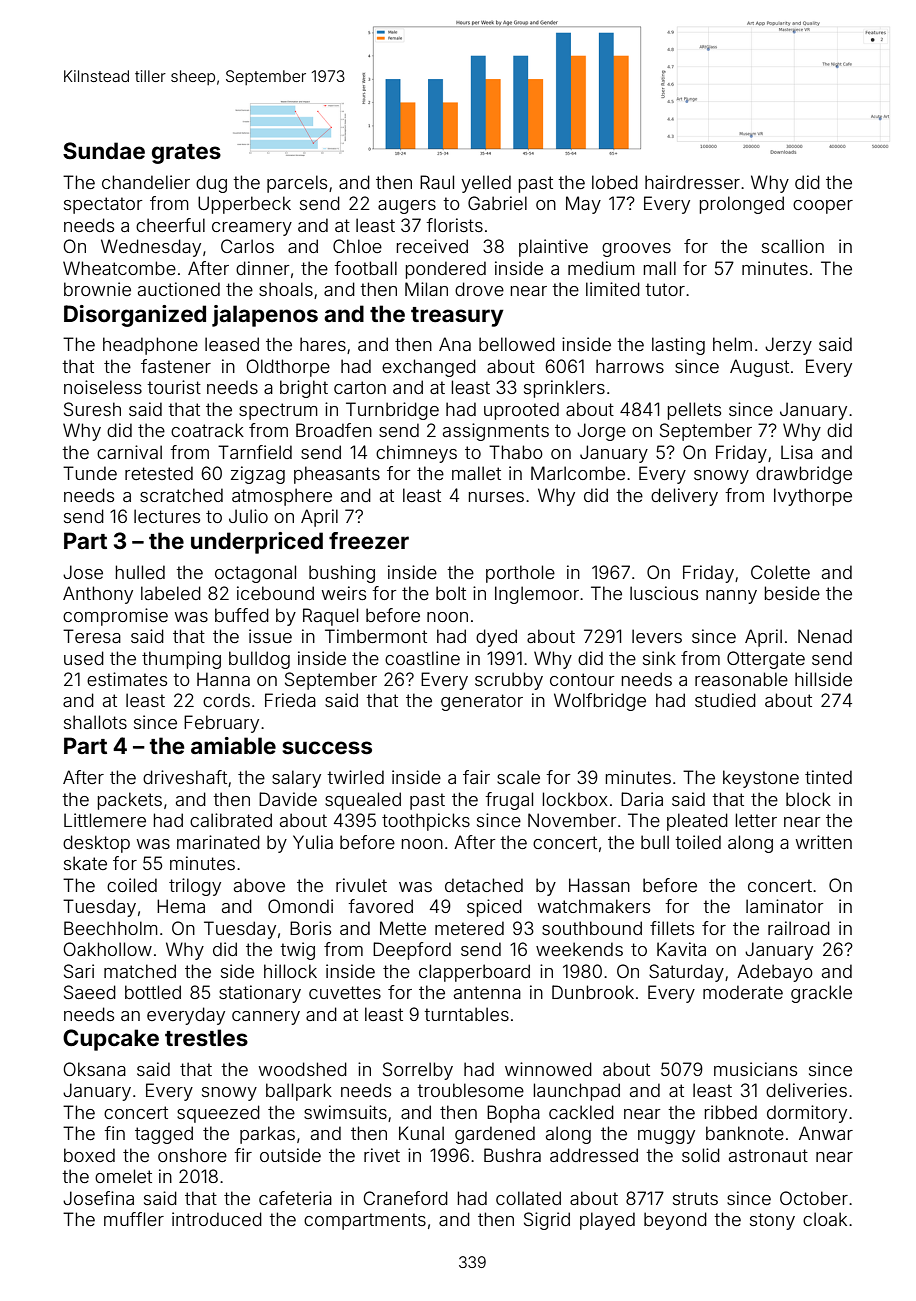 This page has width=916, height=1301. I want to click on hairdresser, so click(692, 182).
